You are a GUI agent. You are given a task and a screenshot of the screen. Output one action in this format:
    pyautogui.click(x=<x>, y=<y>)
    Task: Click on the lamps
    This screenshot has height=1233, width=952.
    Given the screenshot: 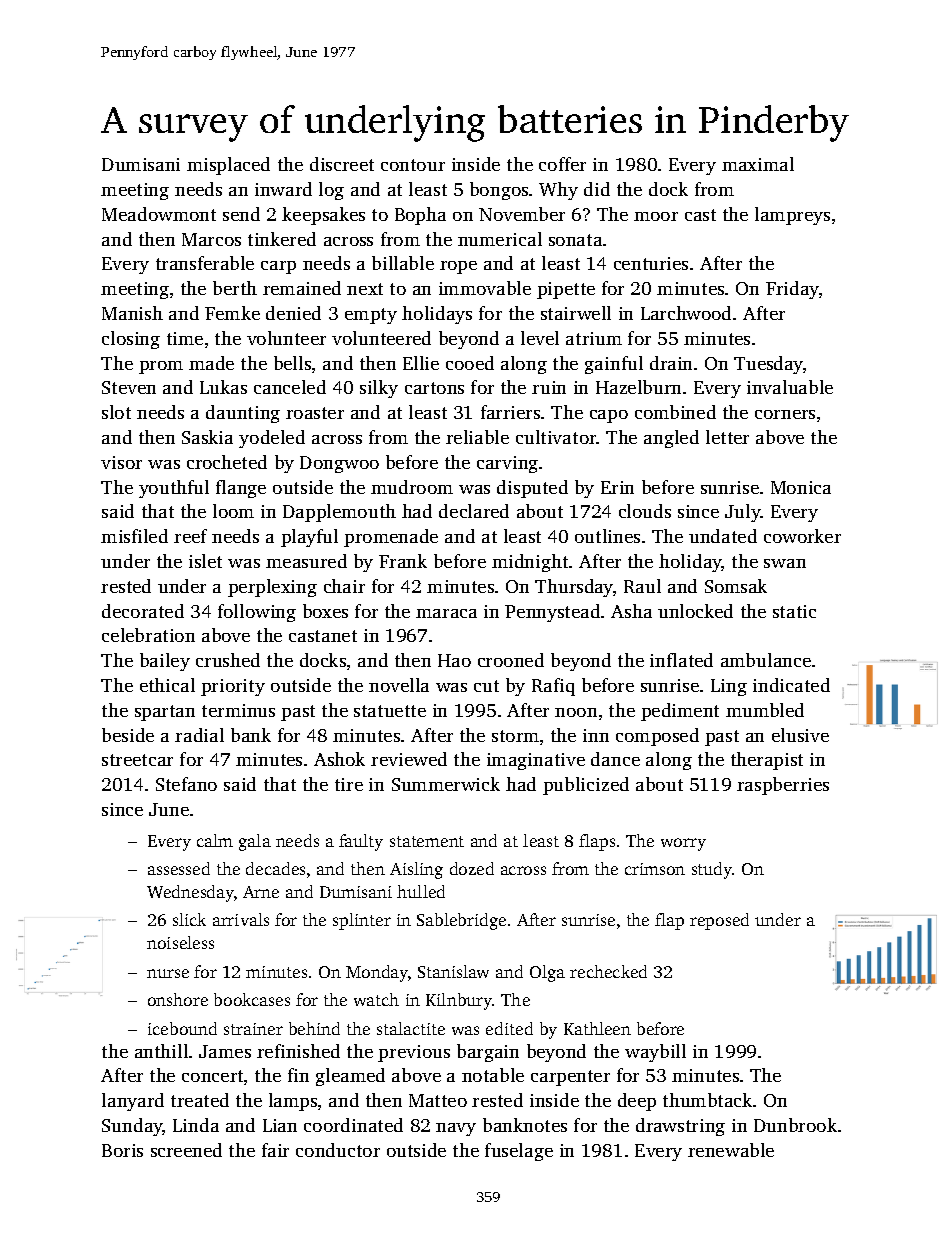 What is the action you would take?
    pyautogui.click(x=293, y=1102)
